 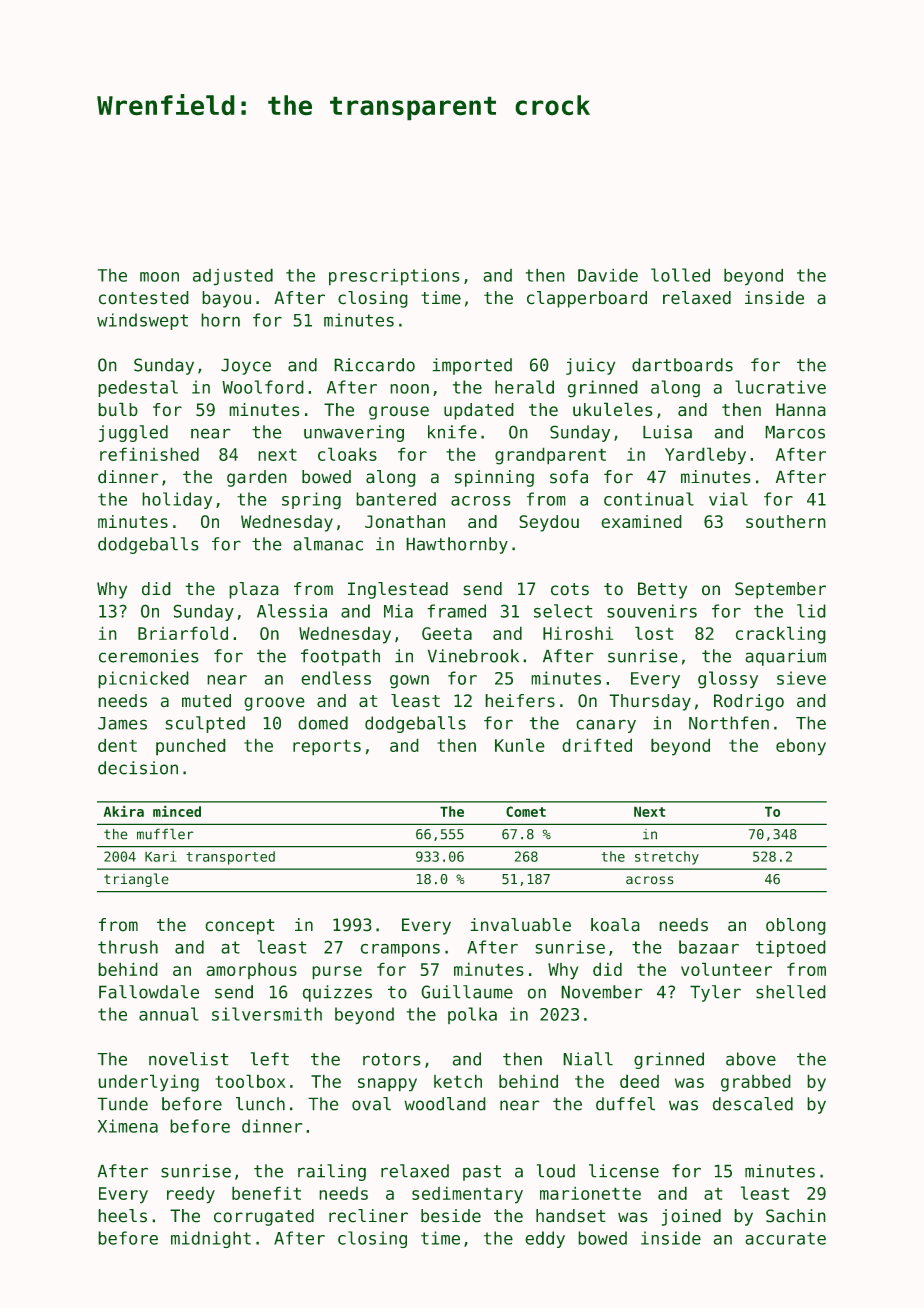 What do you see at coordinates (399, 413) in the screenshot?
I see `grouse` at bounding box center [399, 413].
